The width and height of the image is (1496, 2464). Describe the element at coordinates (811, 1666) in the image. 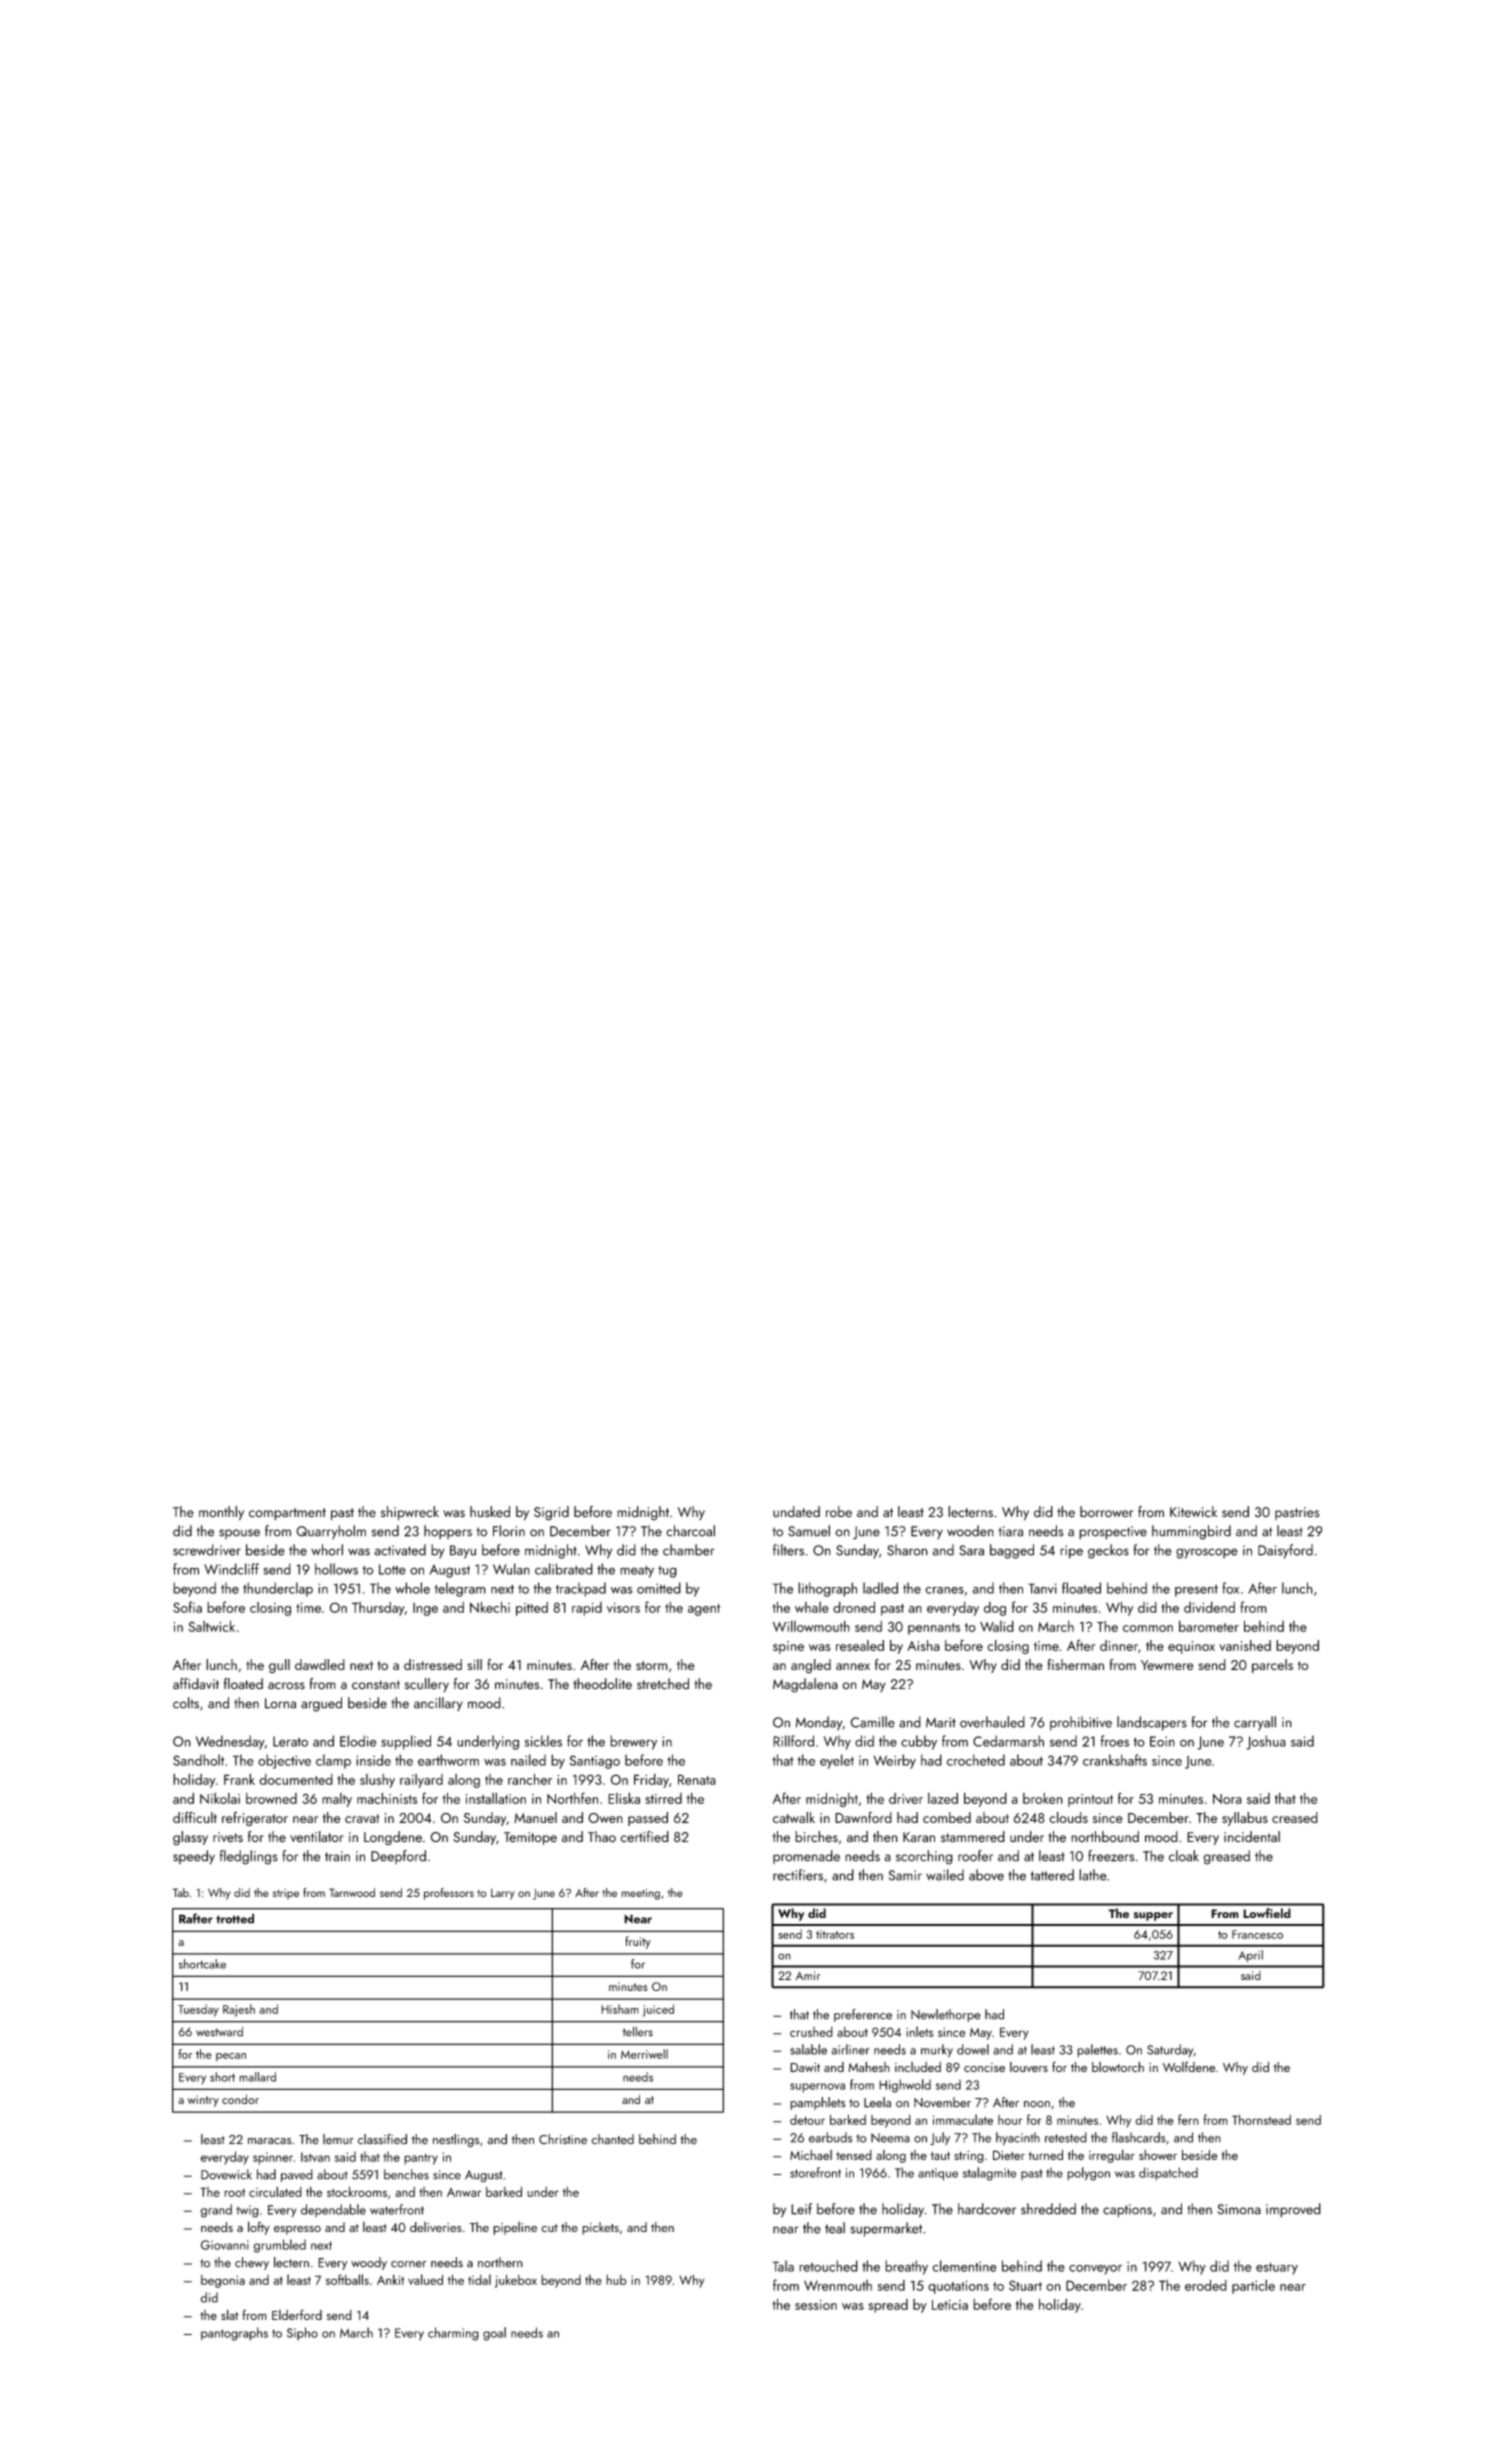

I see `angled` at that location.
